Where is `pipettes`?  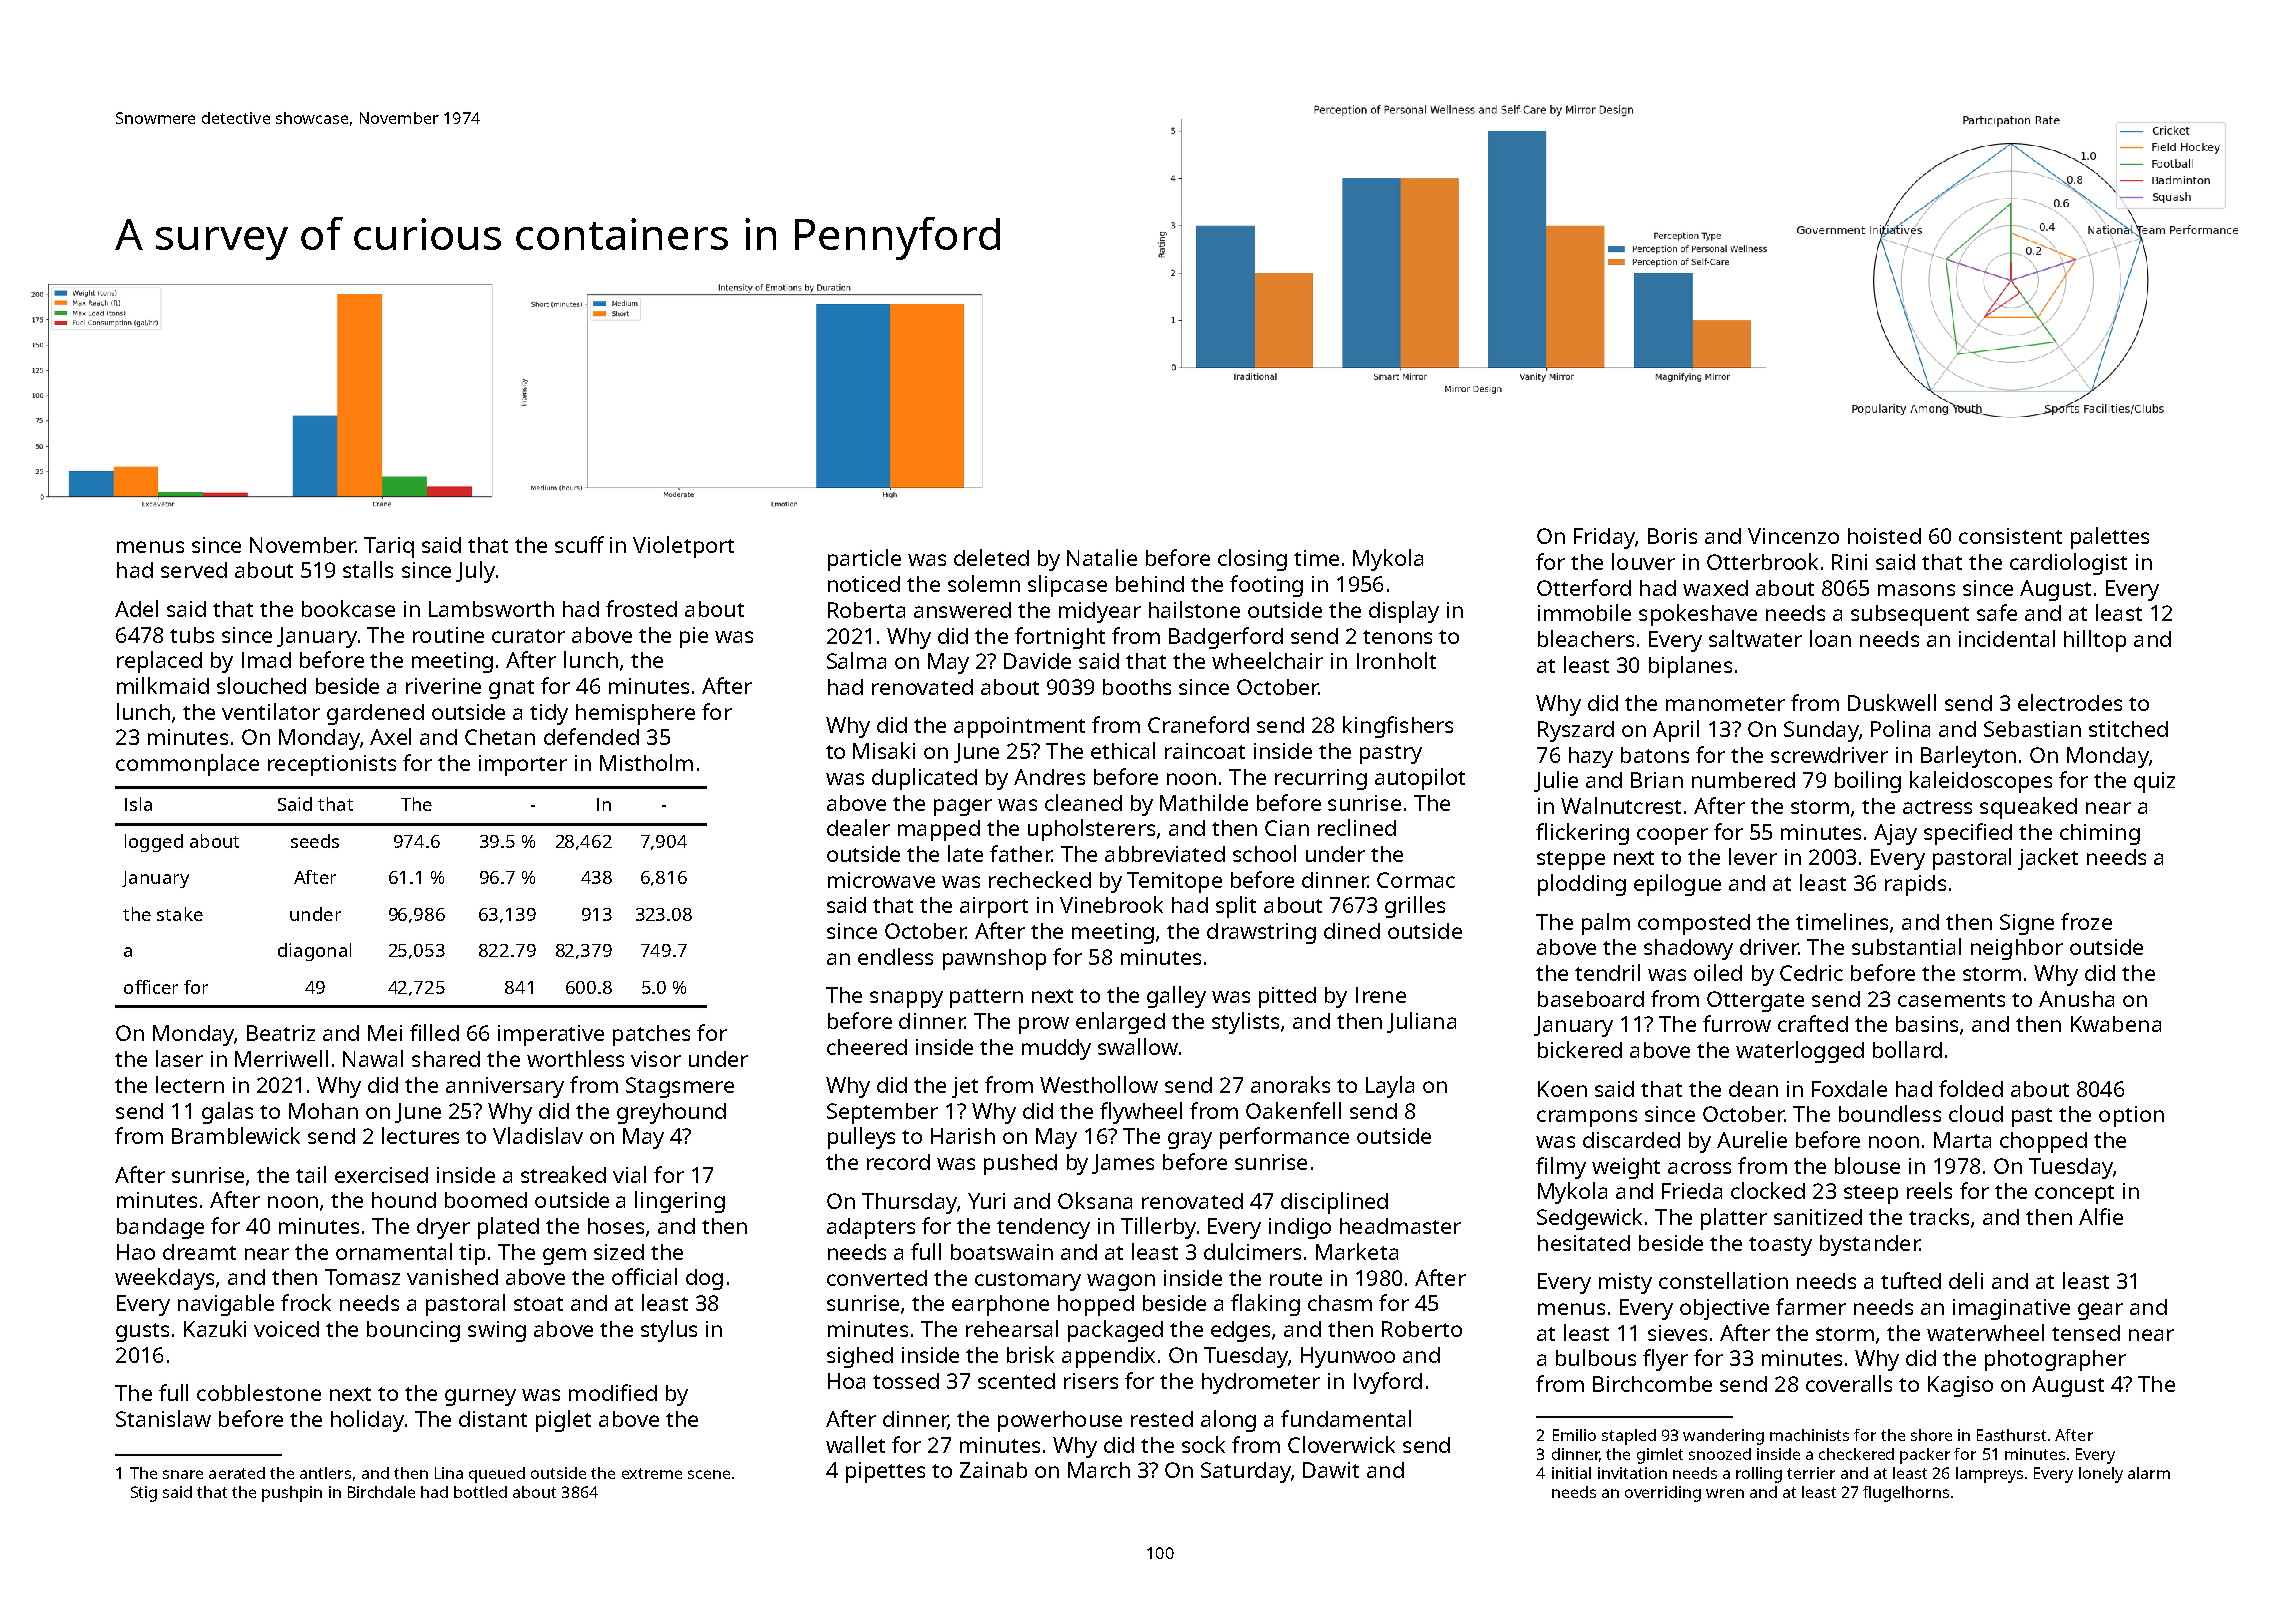
pipettes is located at coordinates (885, 1472).
